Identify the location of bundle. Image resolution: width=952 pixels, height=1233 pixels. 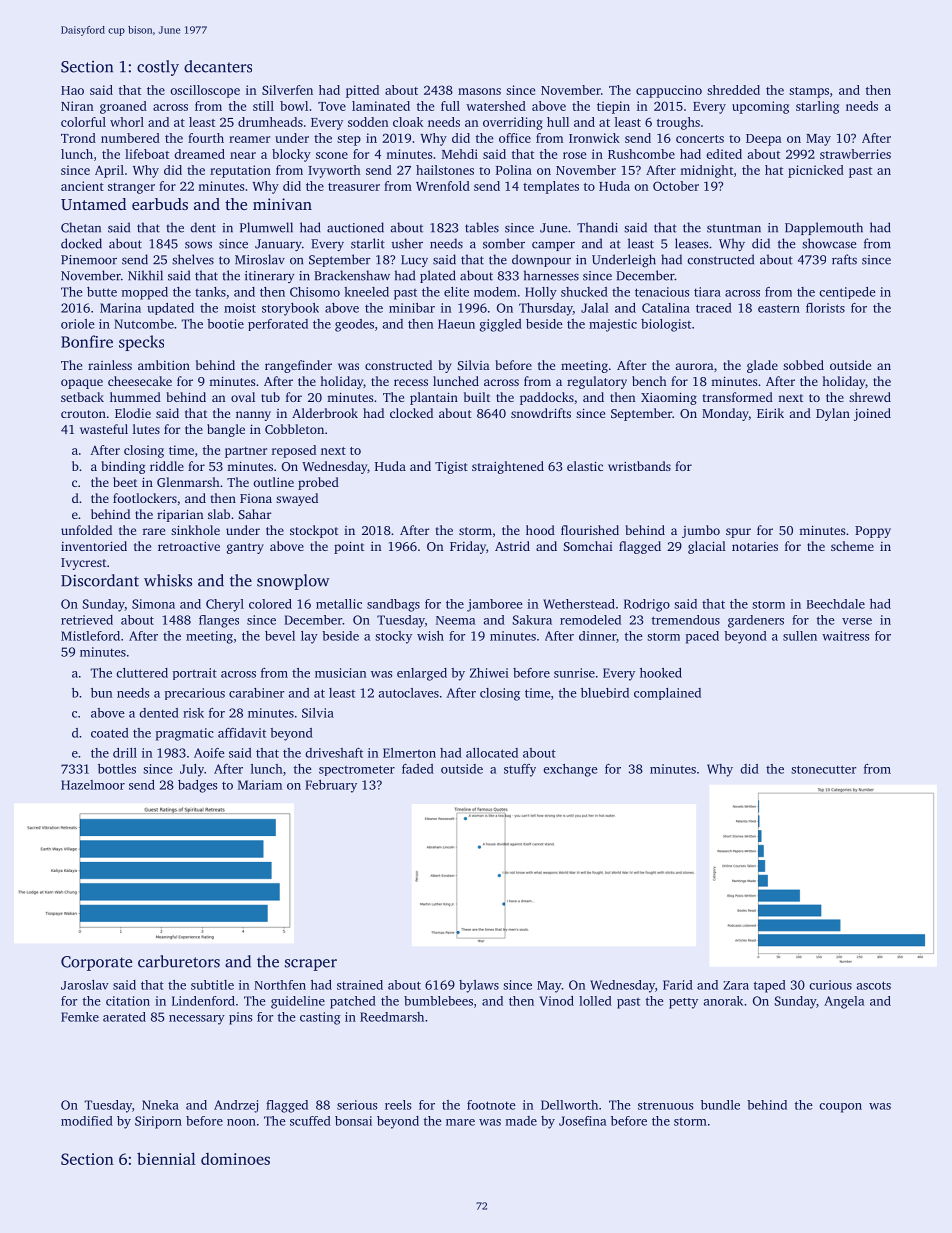
(720, 1105).
